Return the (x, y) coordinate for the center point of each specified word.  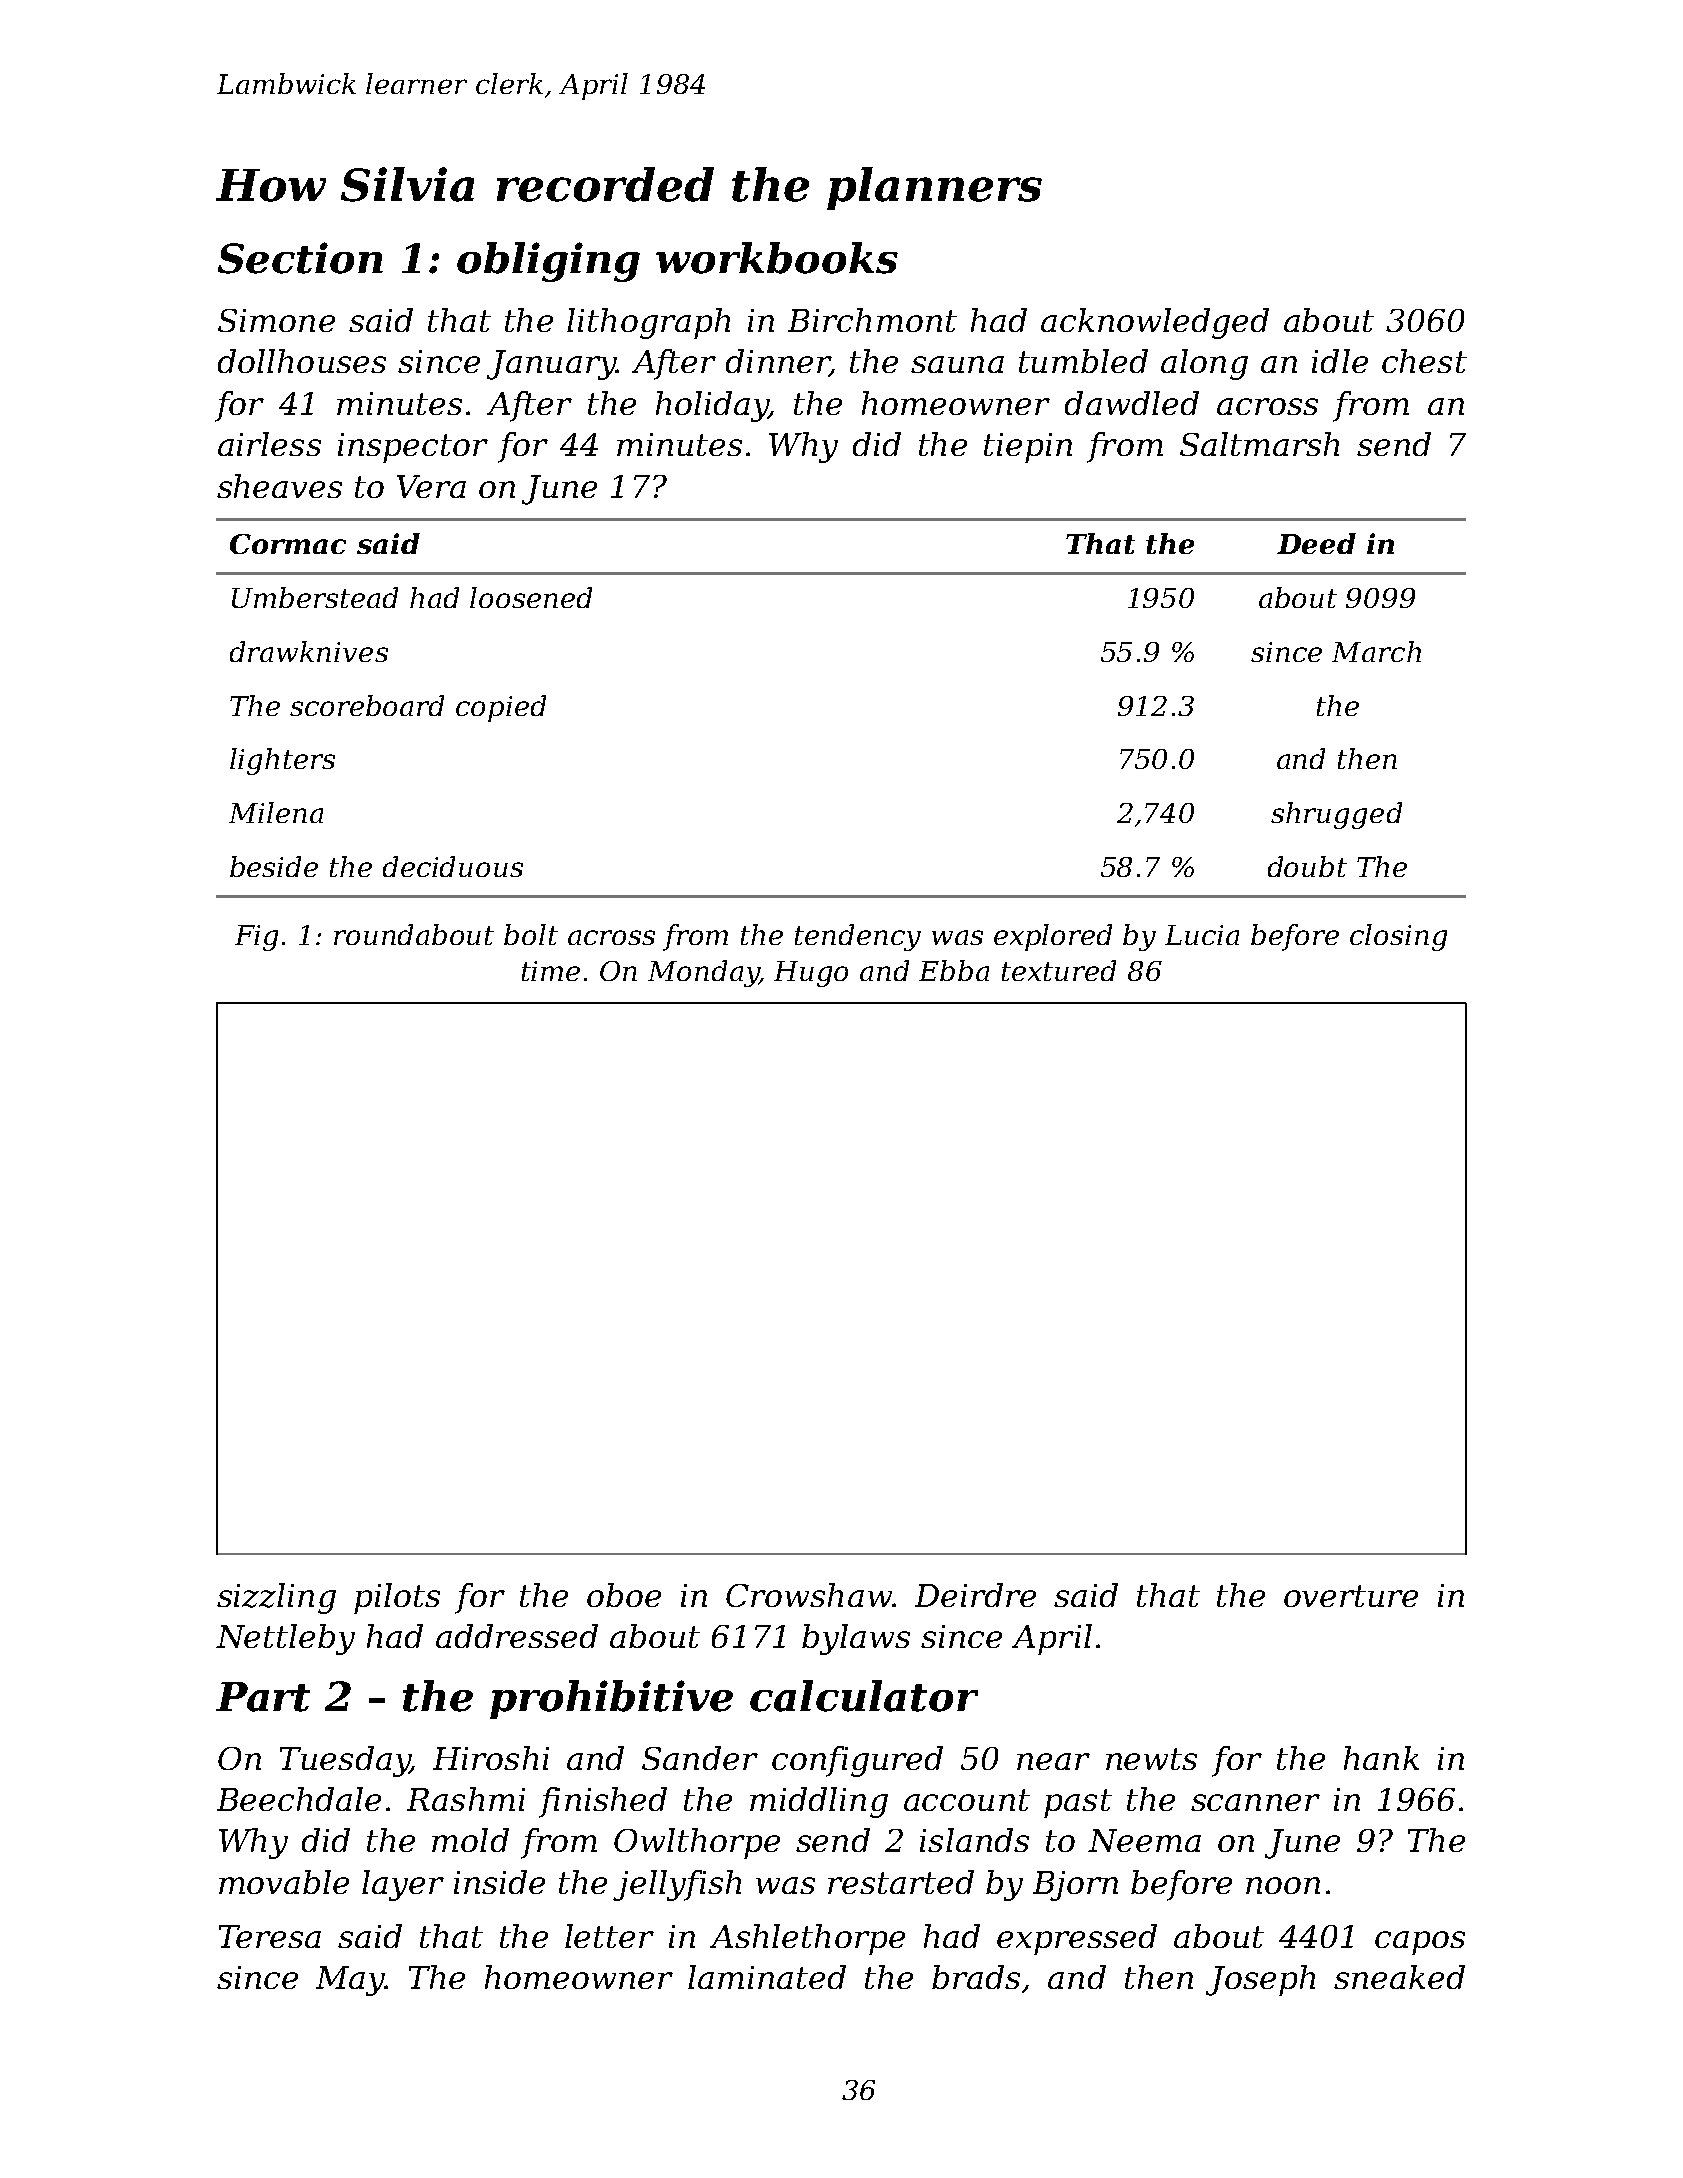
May (350, 1981)
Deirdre (975, 1595)
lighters (282, 761)
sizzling (276, 1598)
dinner (777, 362)
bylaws (856, 1639)
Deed (1316, 543)
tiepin (1028, 448)
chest (1424, 361)
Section (300, 258)
